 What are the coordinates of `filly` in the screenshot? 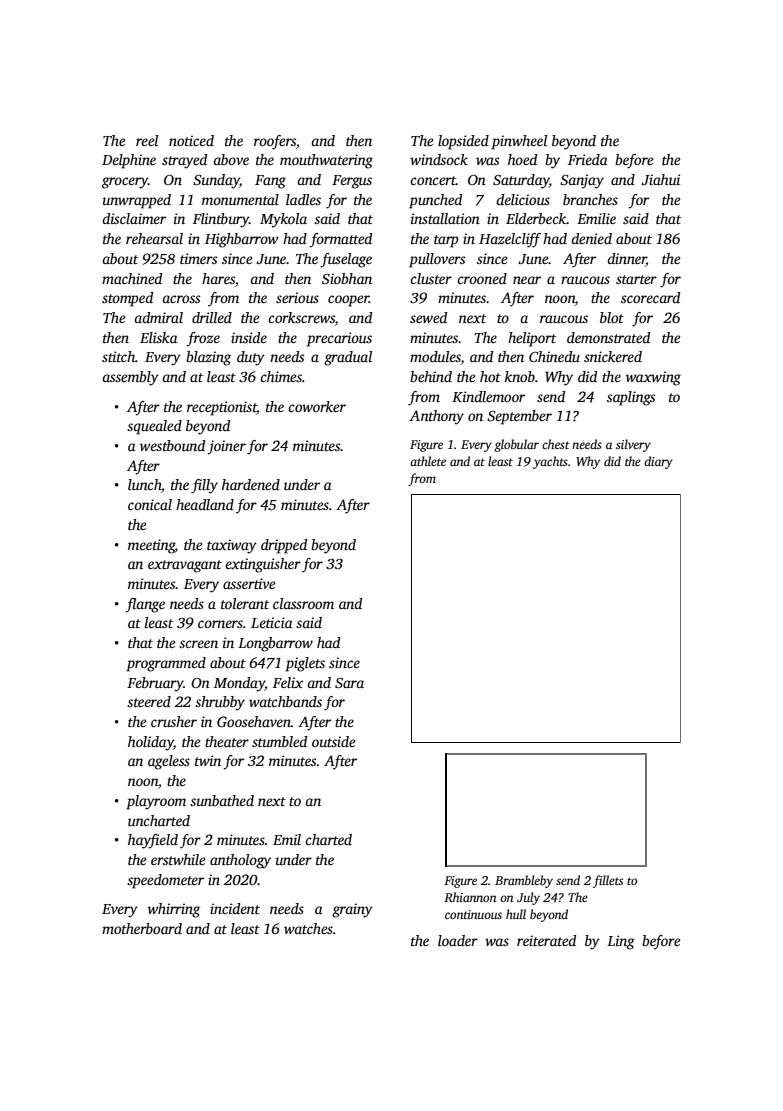 It's located at (204, 486).
